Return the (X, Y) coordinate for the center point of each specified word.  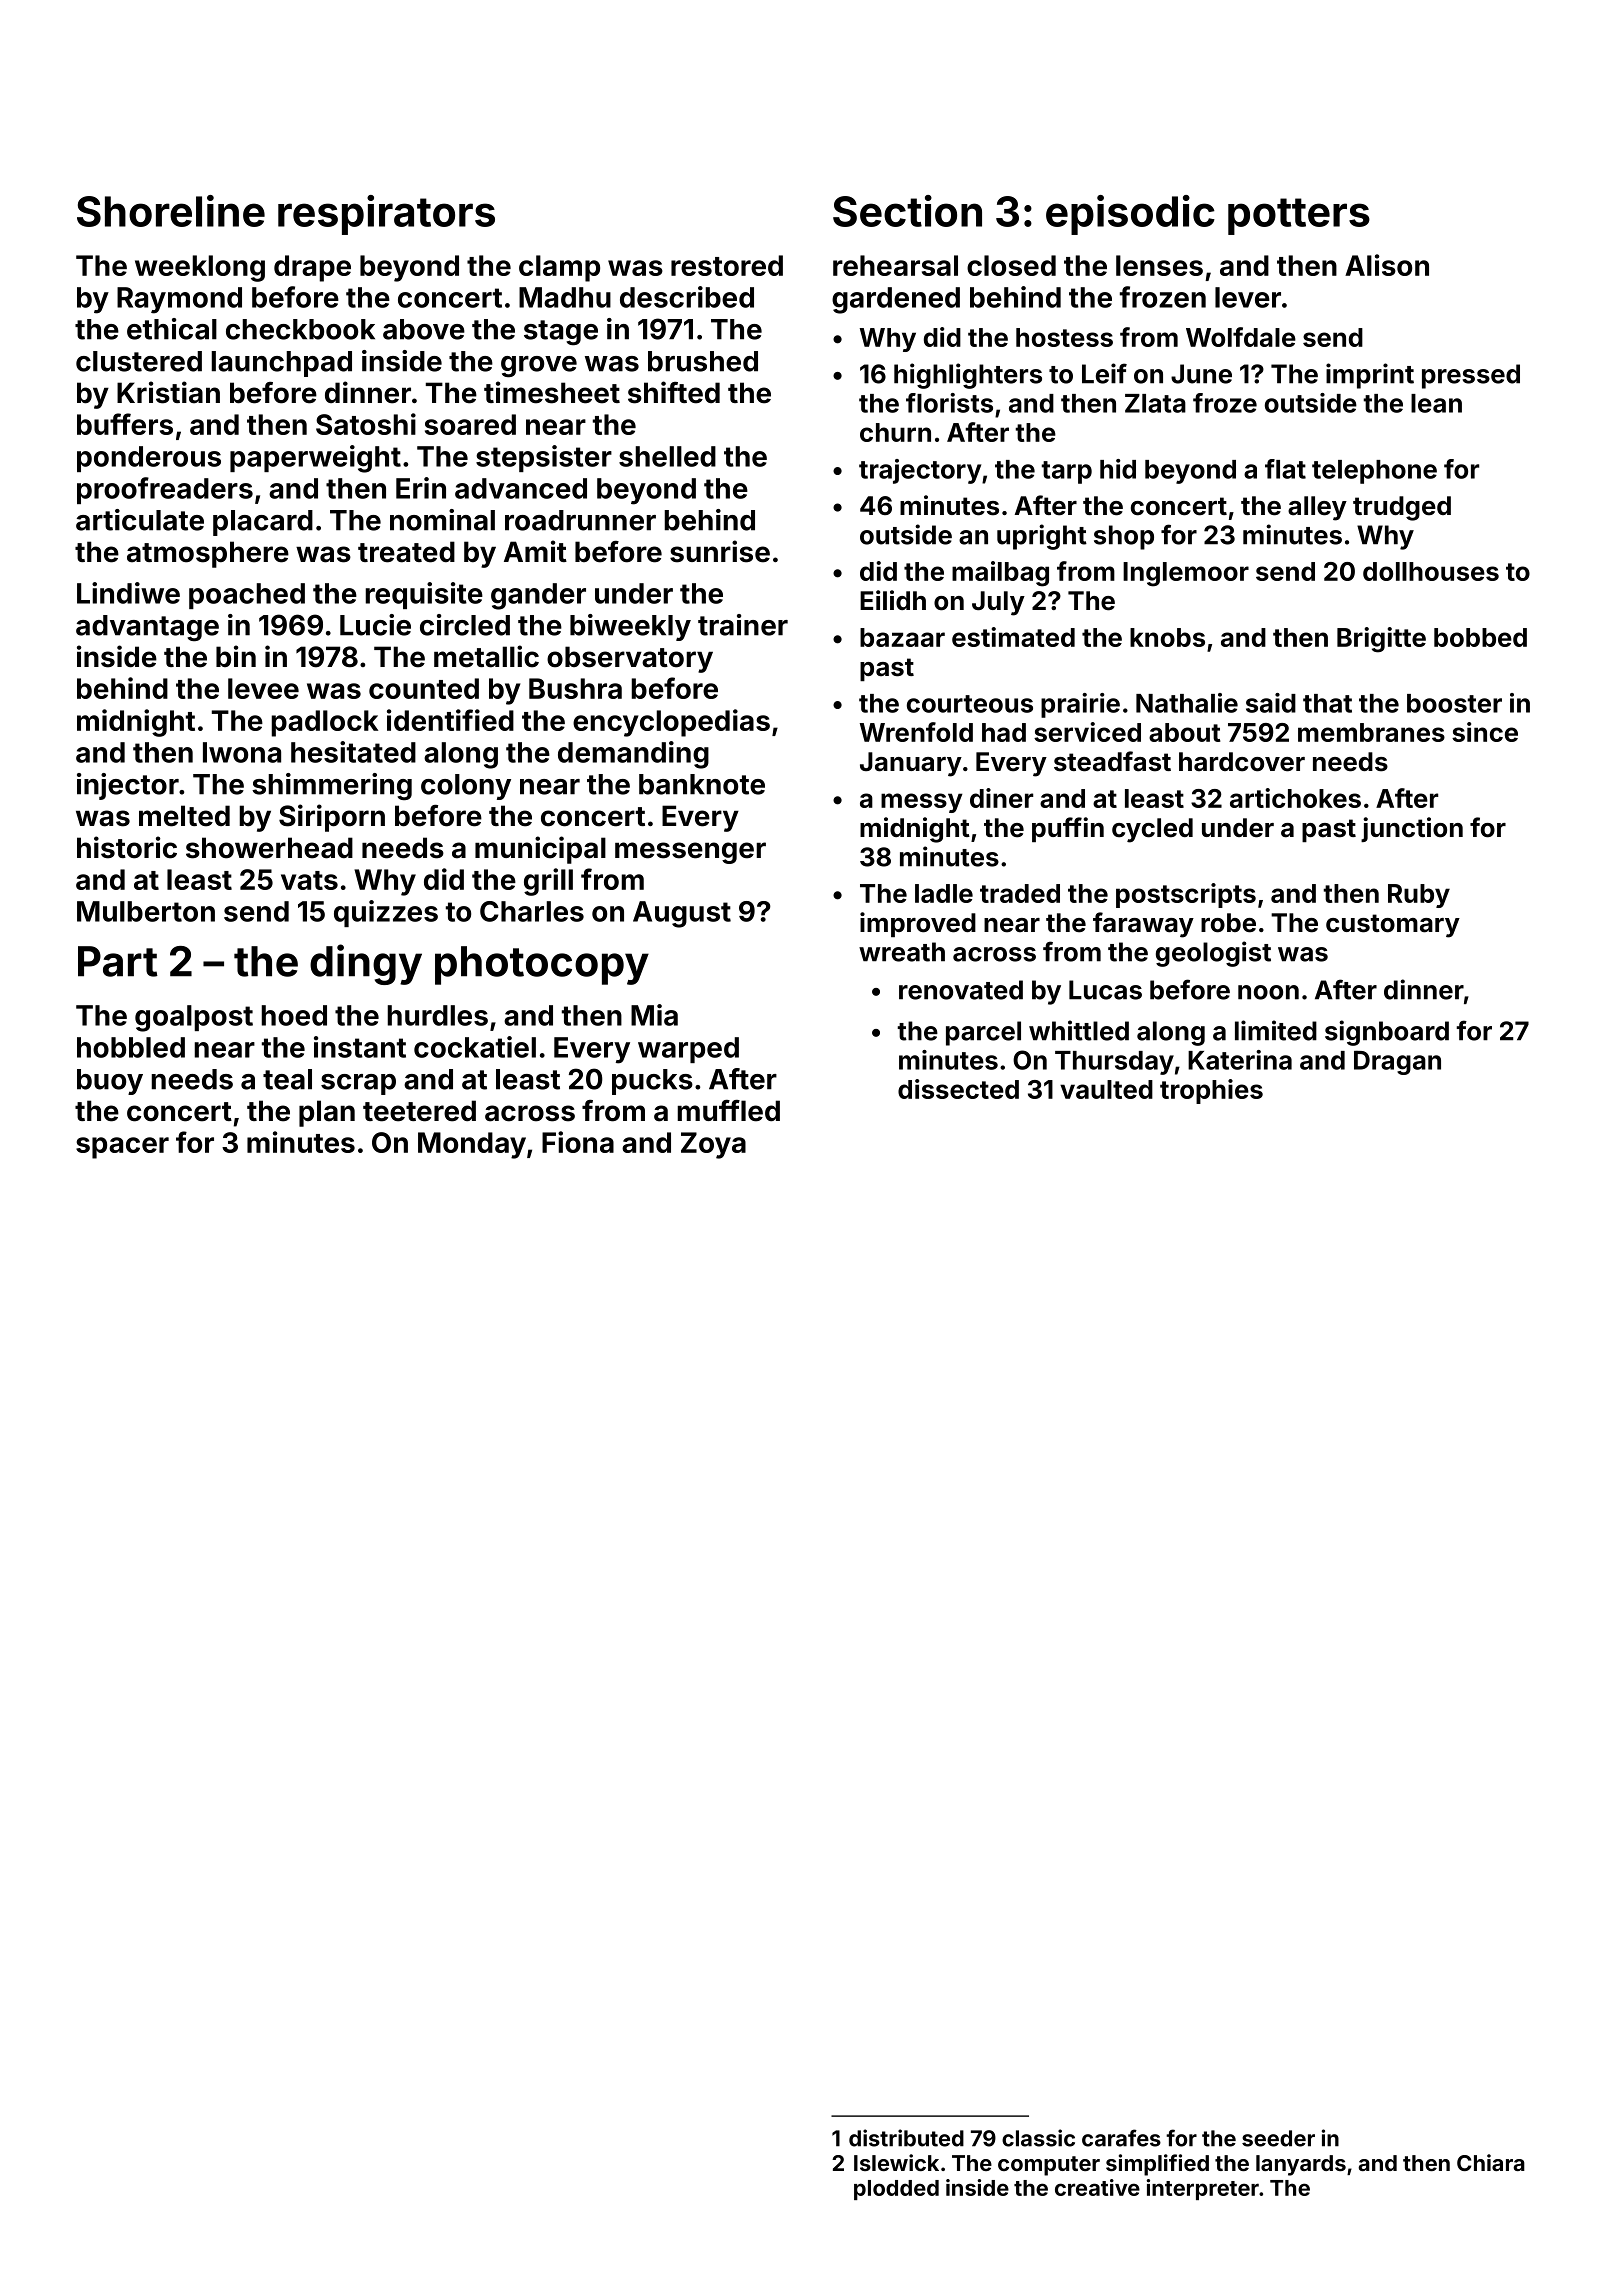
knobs (1167, 637)
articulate (140, 520)
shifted (674, 392)
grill (548, 882)
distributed (906, 2138)
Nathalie (1187, 703)
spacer (122, 1148)
